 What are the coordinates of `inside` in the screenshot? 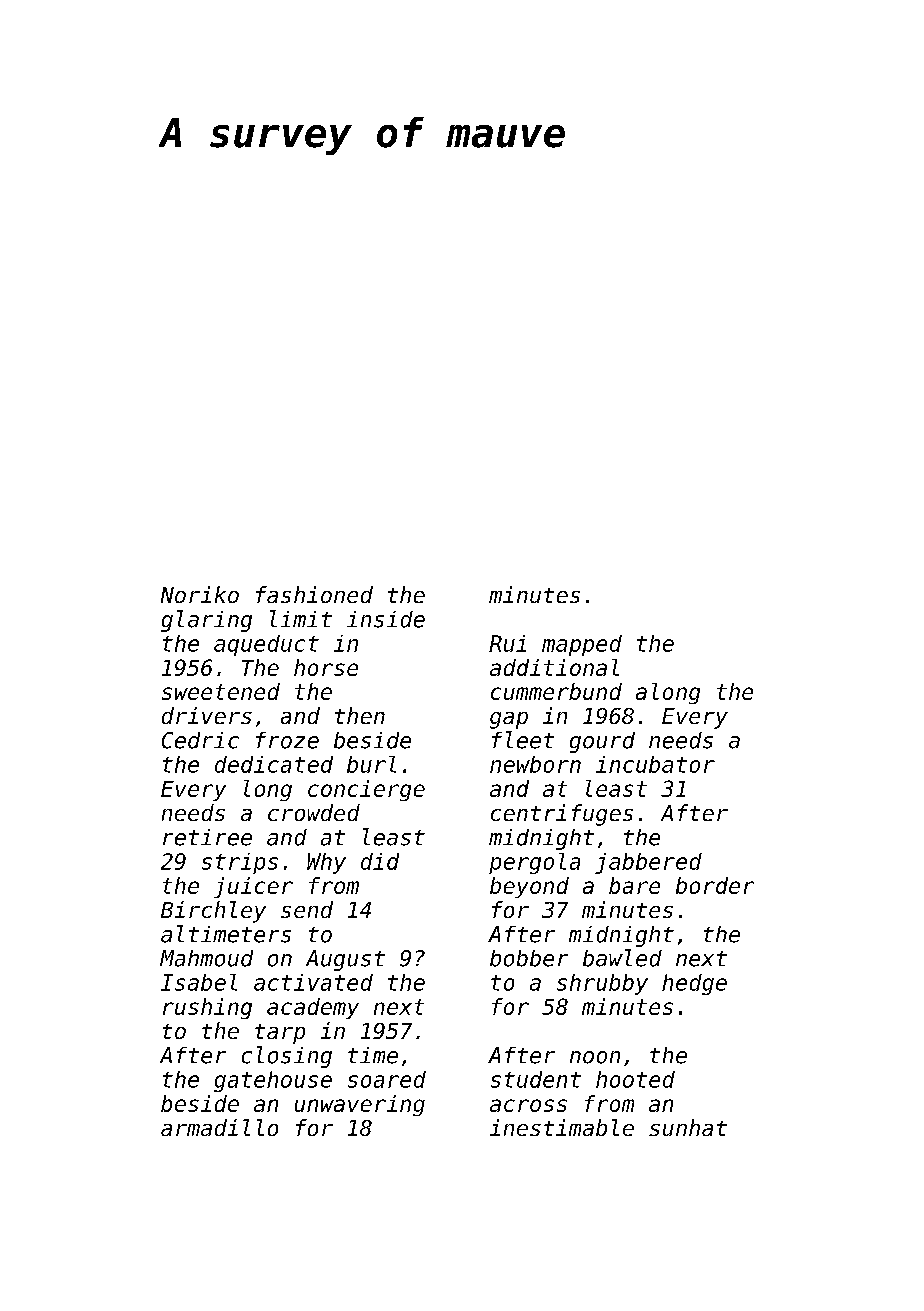 It's located at (386, 619).
